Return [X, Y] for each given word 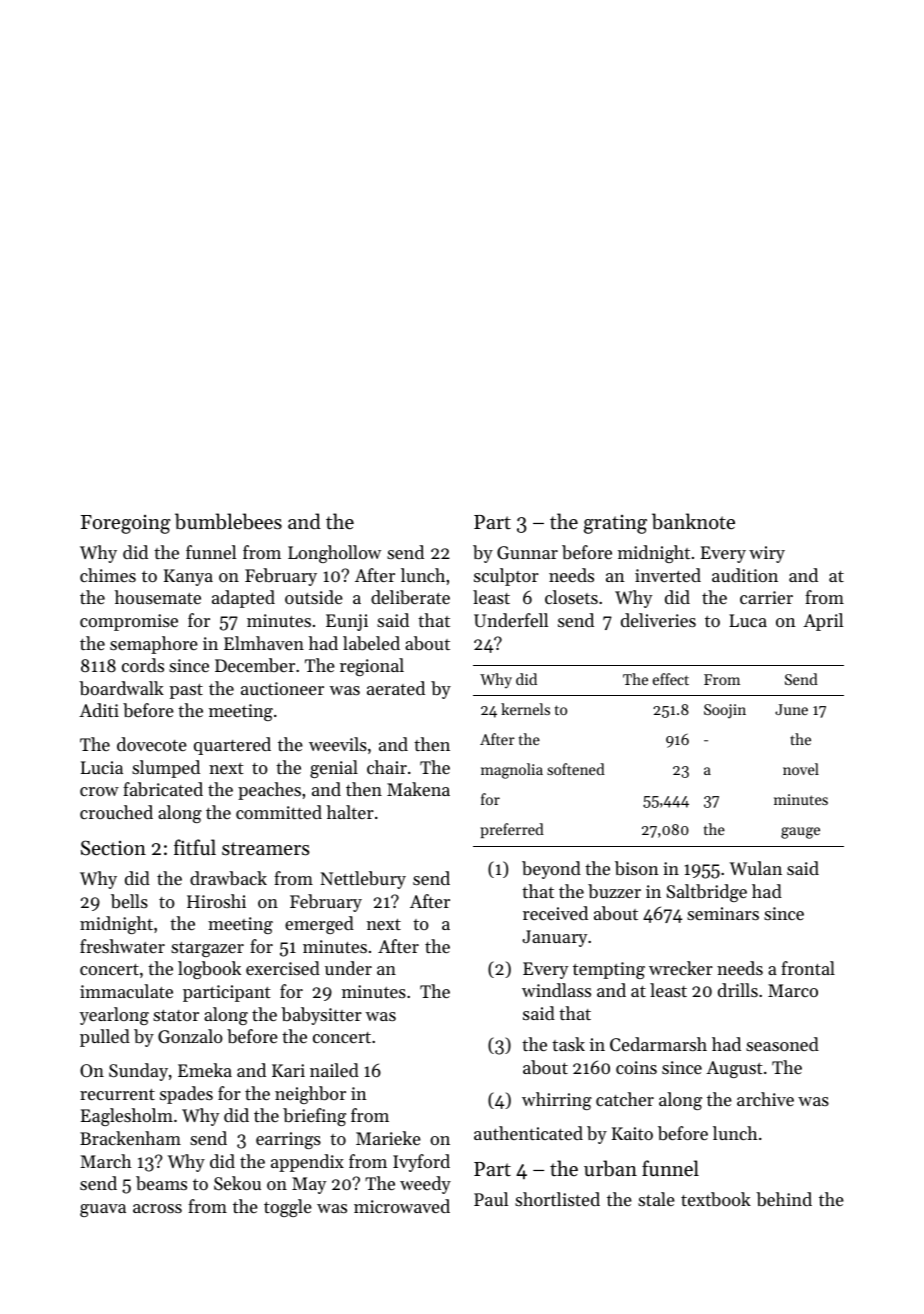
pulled [105, 1038]
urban [610, 1168]
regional [372, 667]
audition [745, 575]
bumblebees [228, 521]
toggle [288, 1208]
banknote [693, 521]
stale [656, 1199]
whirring [557, 1101]
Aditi [99, 710]
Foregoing [126, 524]
